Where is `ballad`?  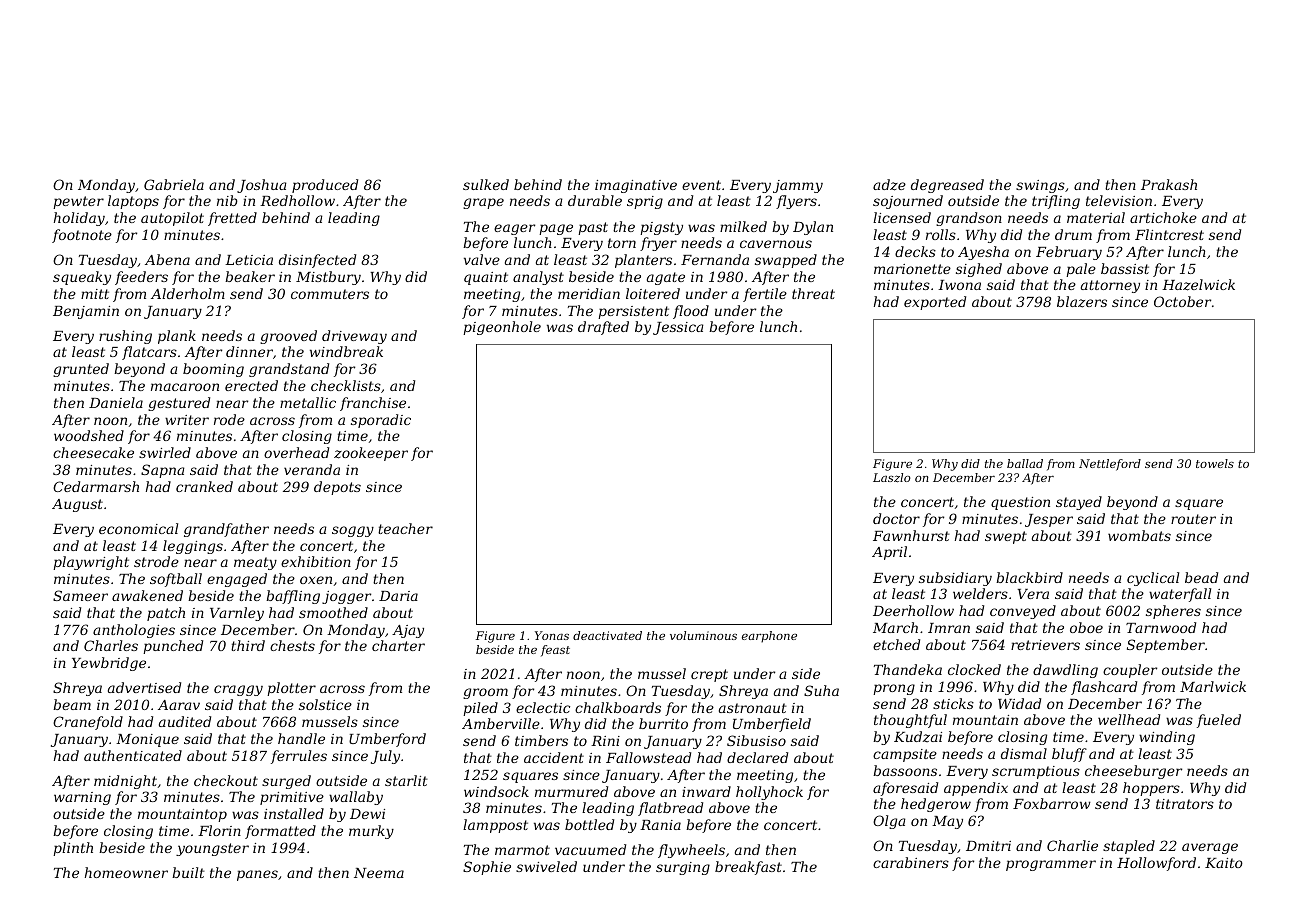 ballad is located at coordinates (1025, 463).
